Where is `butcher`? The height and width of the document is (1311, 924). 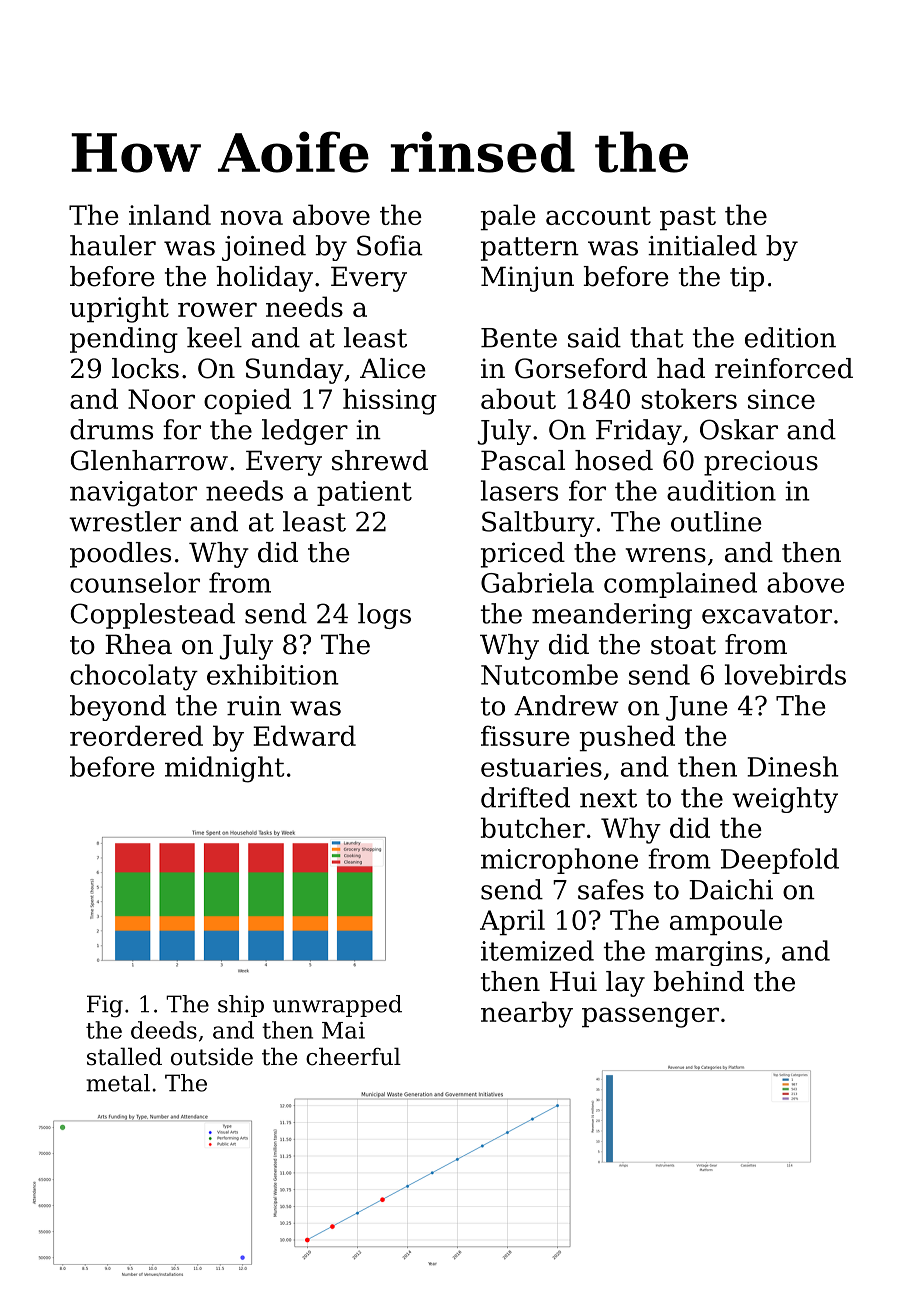
butcher is located at coordinates (533, 827).
